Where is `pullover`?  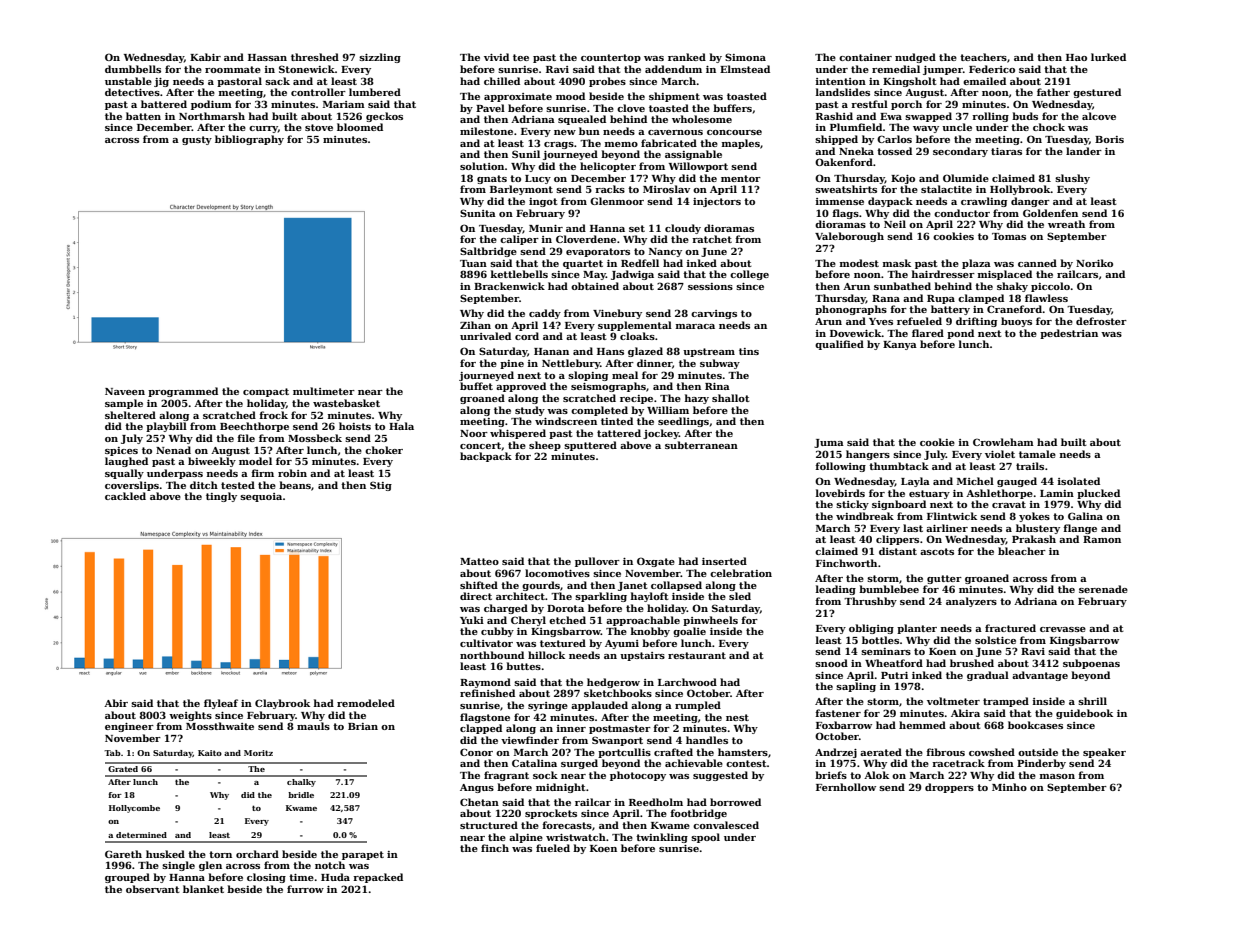 pullover is located at coordinates (597, 562).
